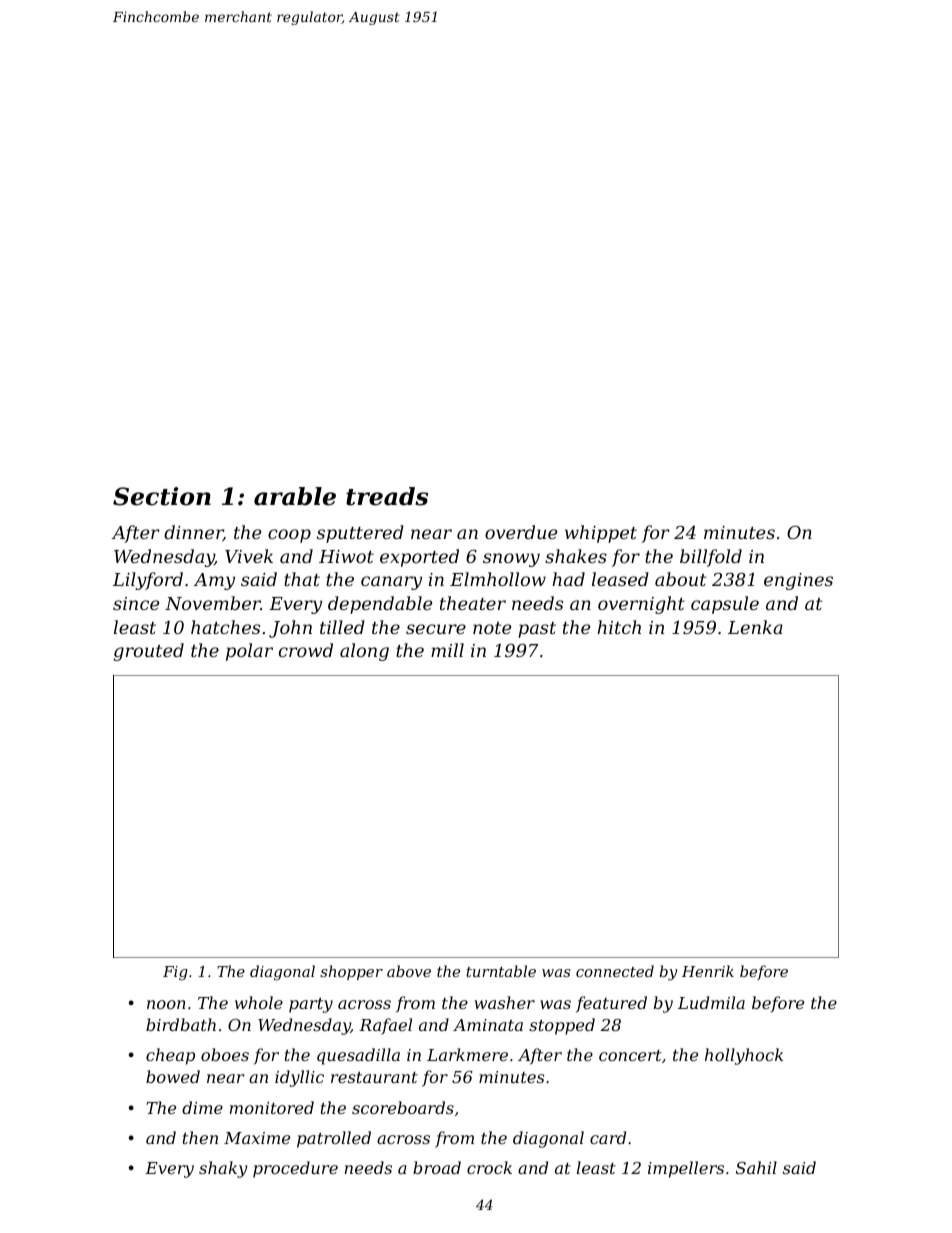  Describe the element at coordinates (711, 558) in the document. I see `billfold` at that location.
